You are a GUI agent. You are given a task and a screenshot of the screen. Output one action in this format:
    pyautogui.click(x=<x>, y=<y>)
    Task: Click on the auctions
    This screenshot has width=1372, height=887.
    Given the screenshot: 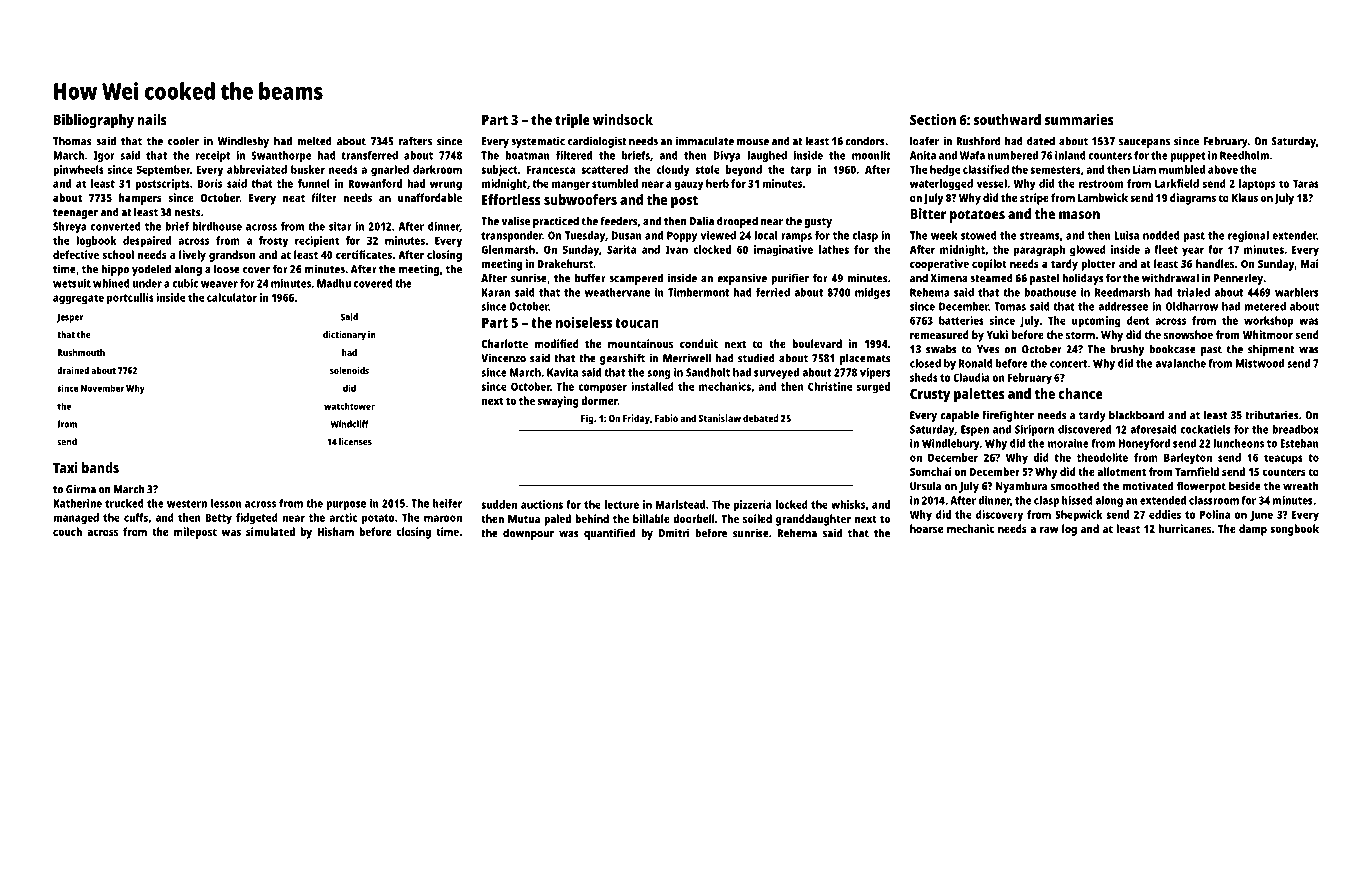 What is the action you would take?
    pyautogui.click(x=542, y=504)
